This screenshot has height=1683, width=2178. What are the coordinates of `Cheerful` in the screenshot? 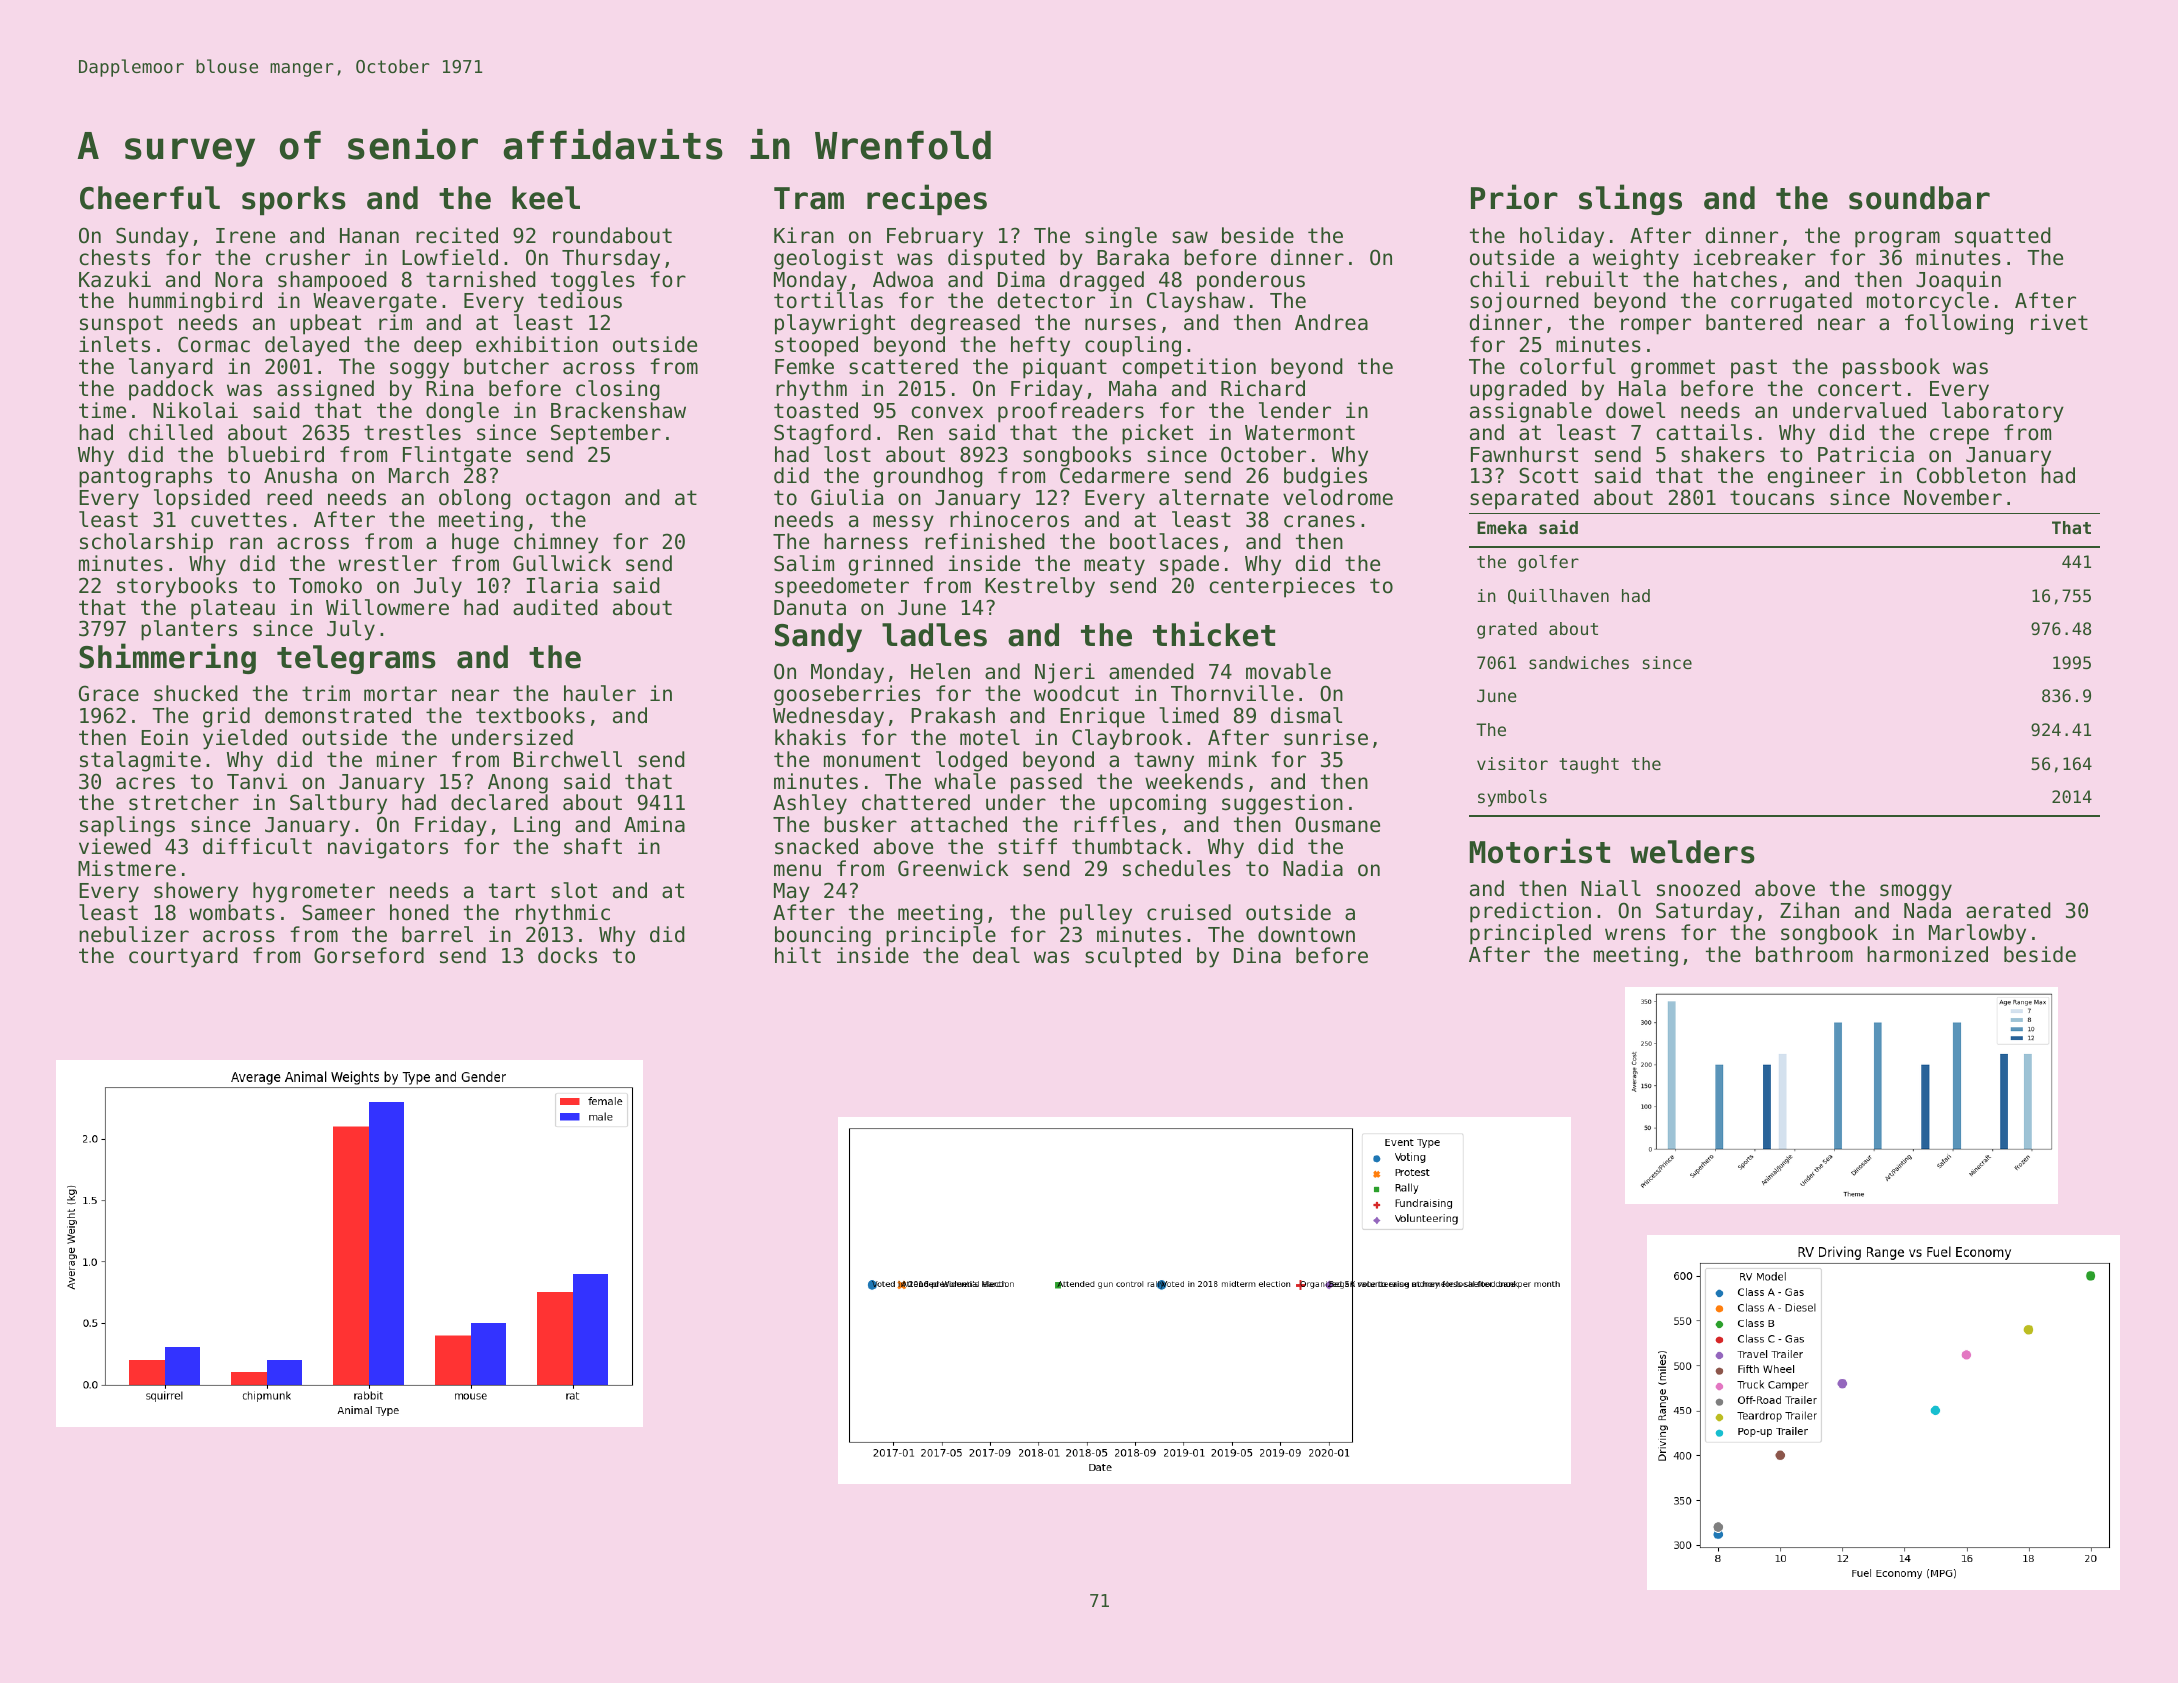 It's located at (150, 198).
